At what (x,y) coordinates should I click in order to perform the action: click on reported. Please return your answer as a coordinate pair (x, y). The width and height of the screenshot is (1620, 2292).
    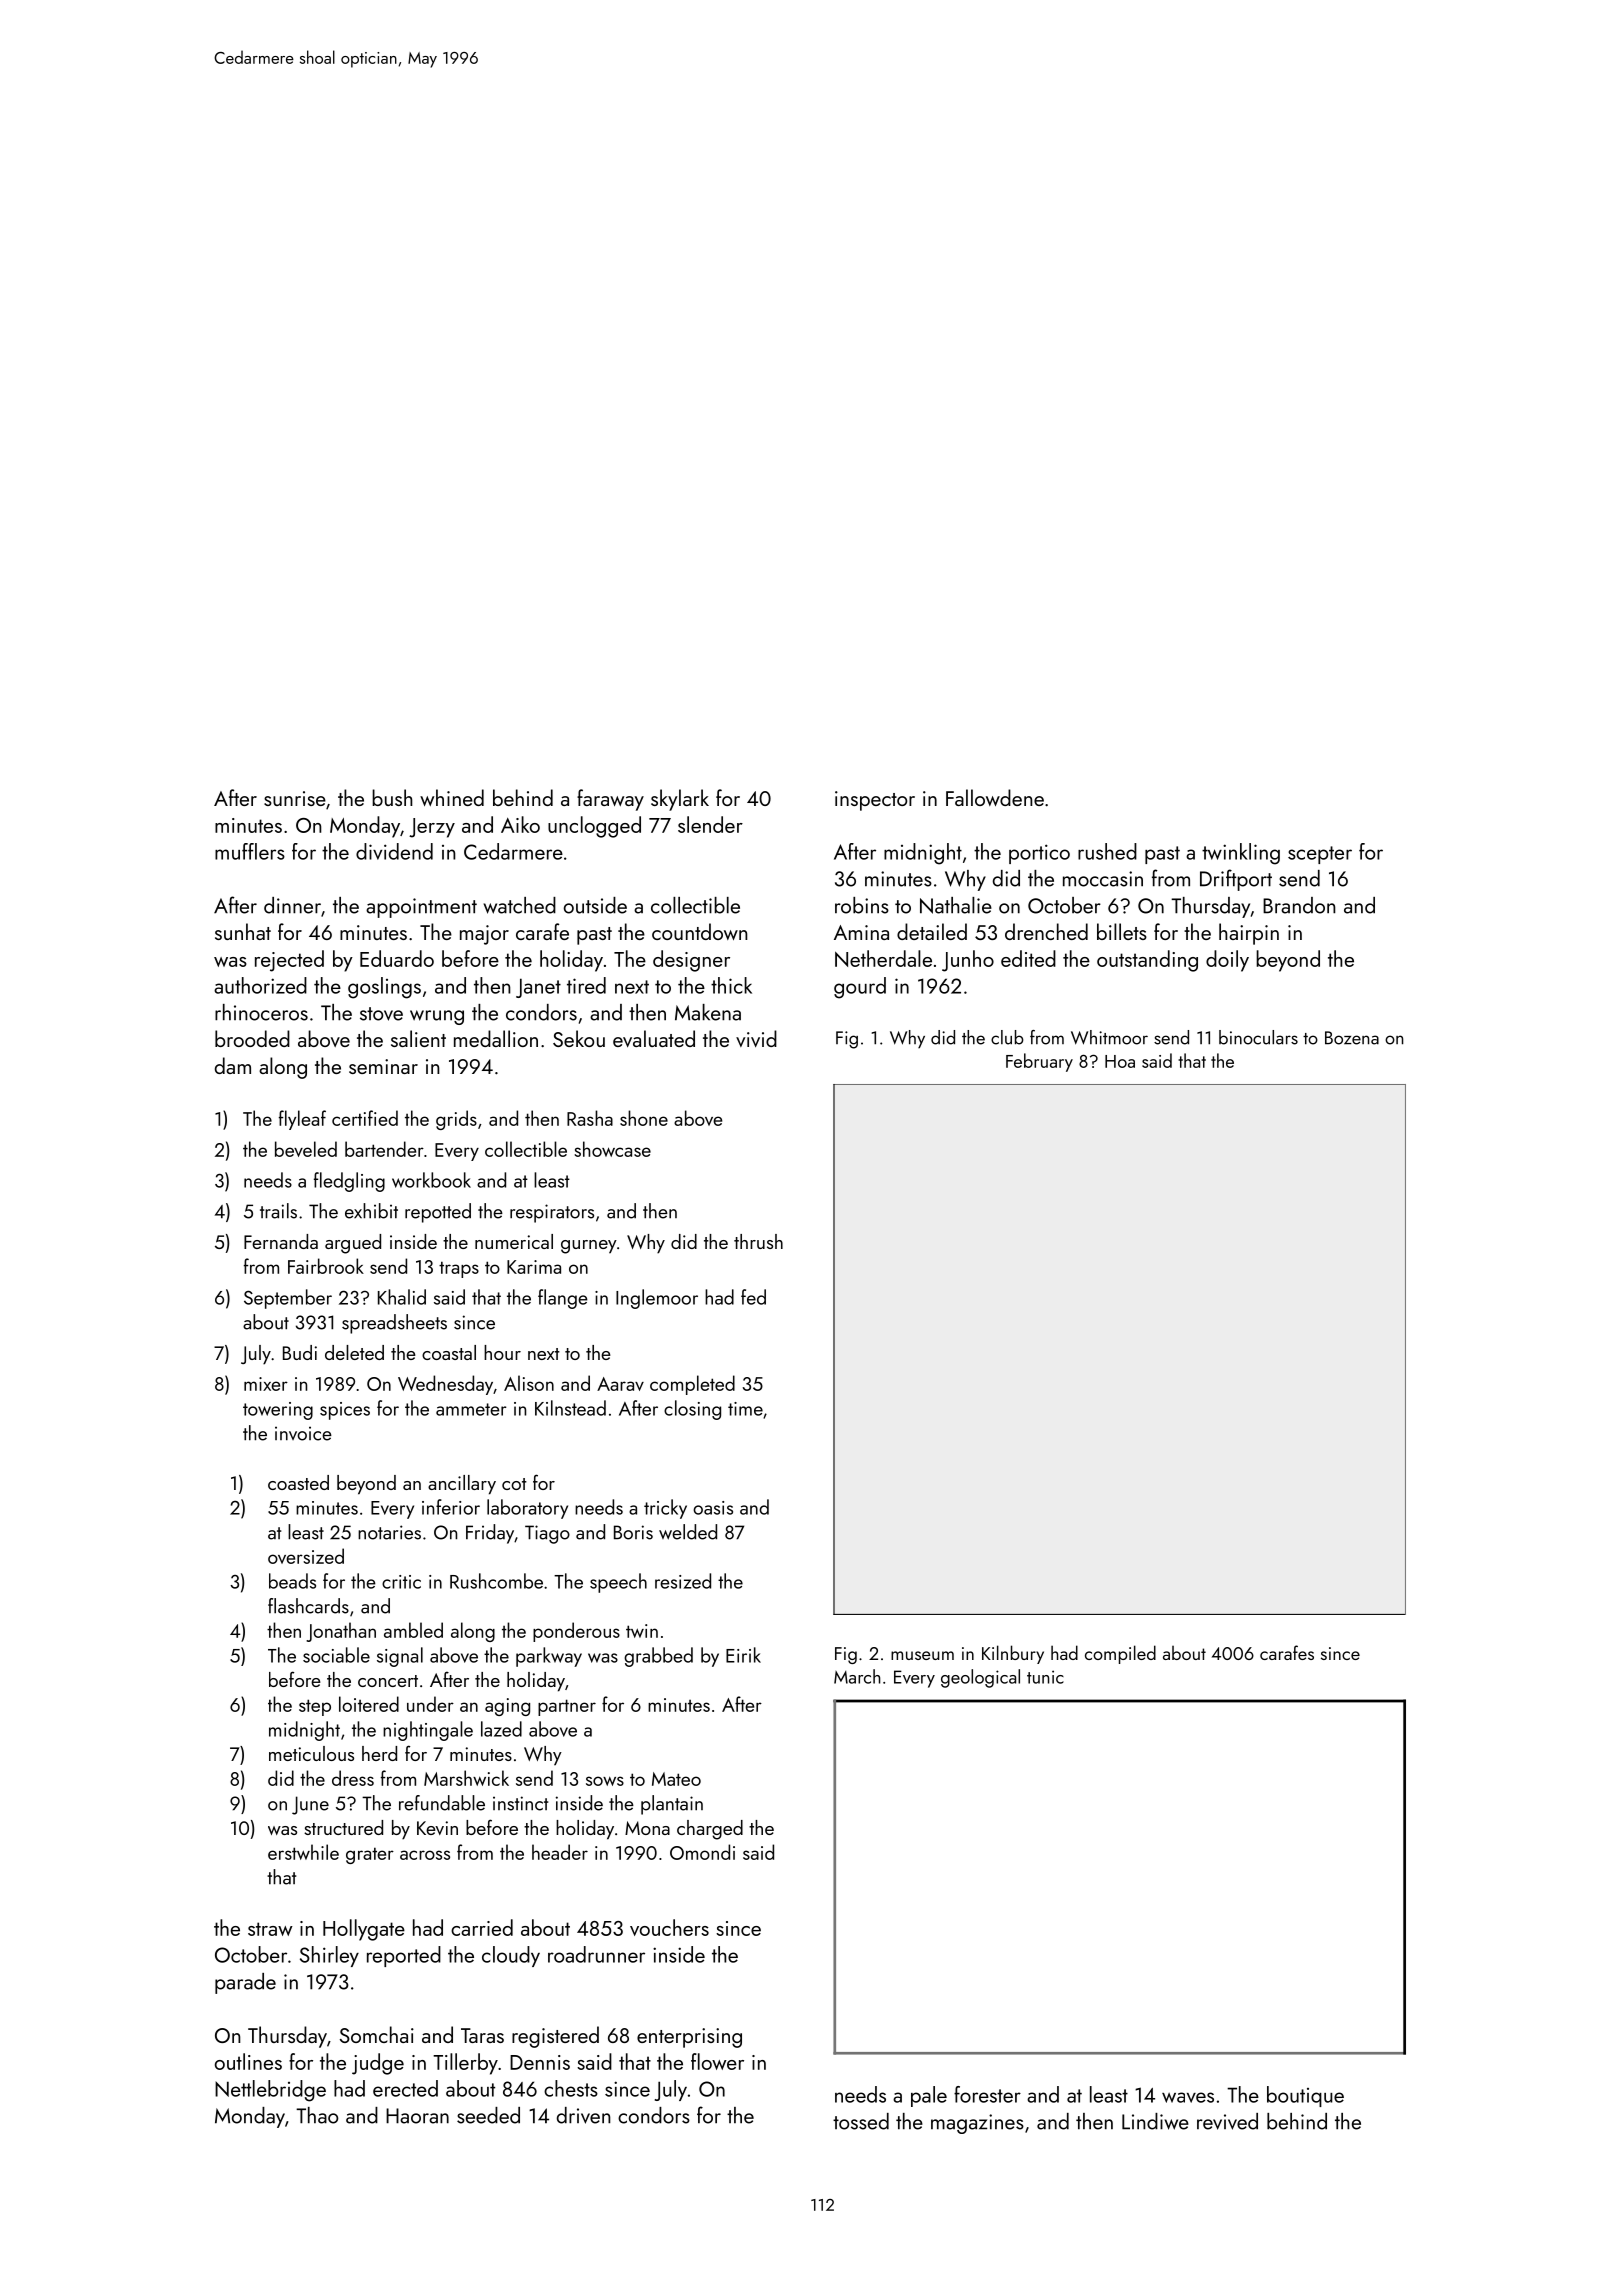
    Looking at the image, I should click on (404, 1956).
